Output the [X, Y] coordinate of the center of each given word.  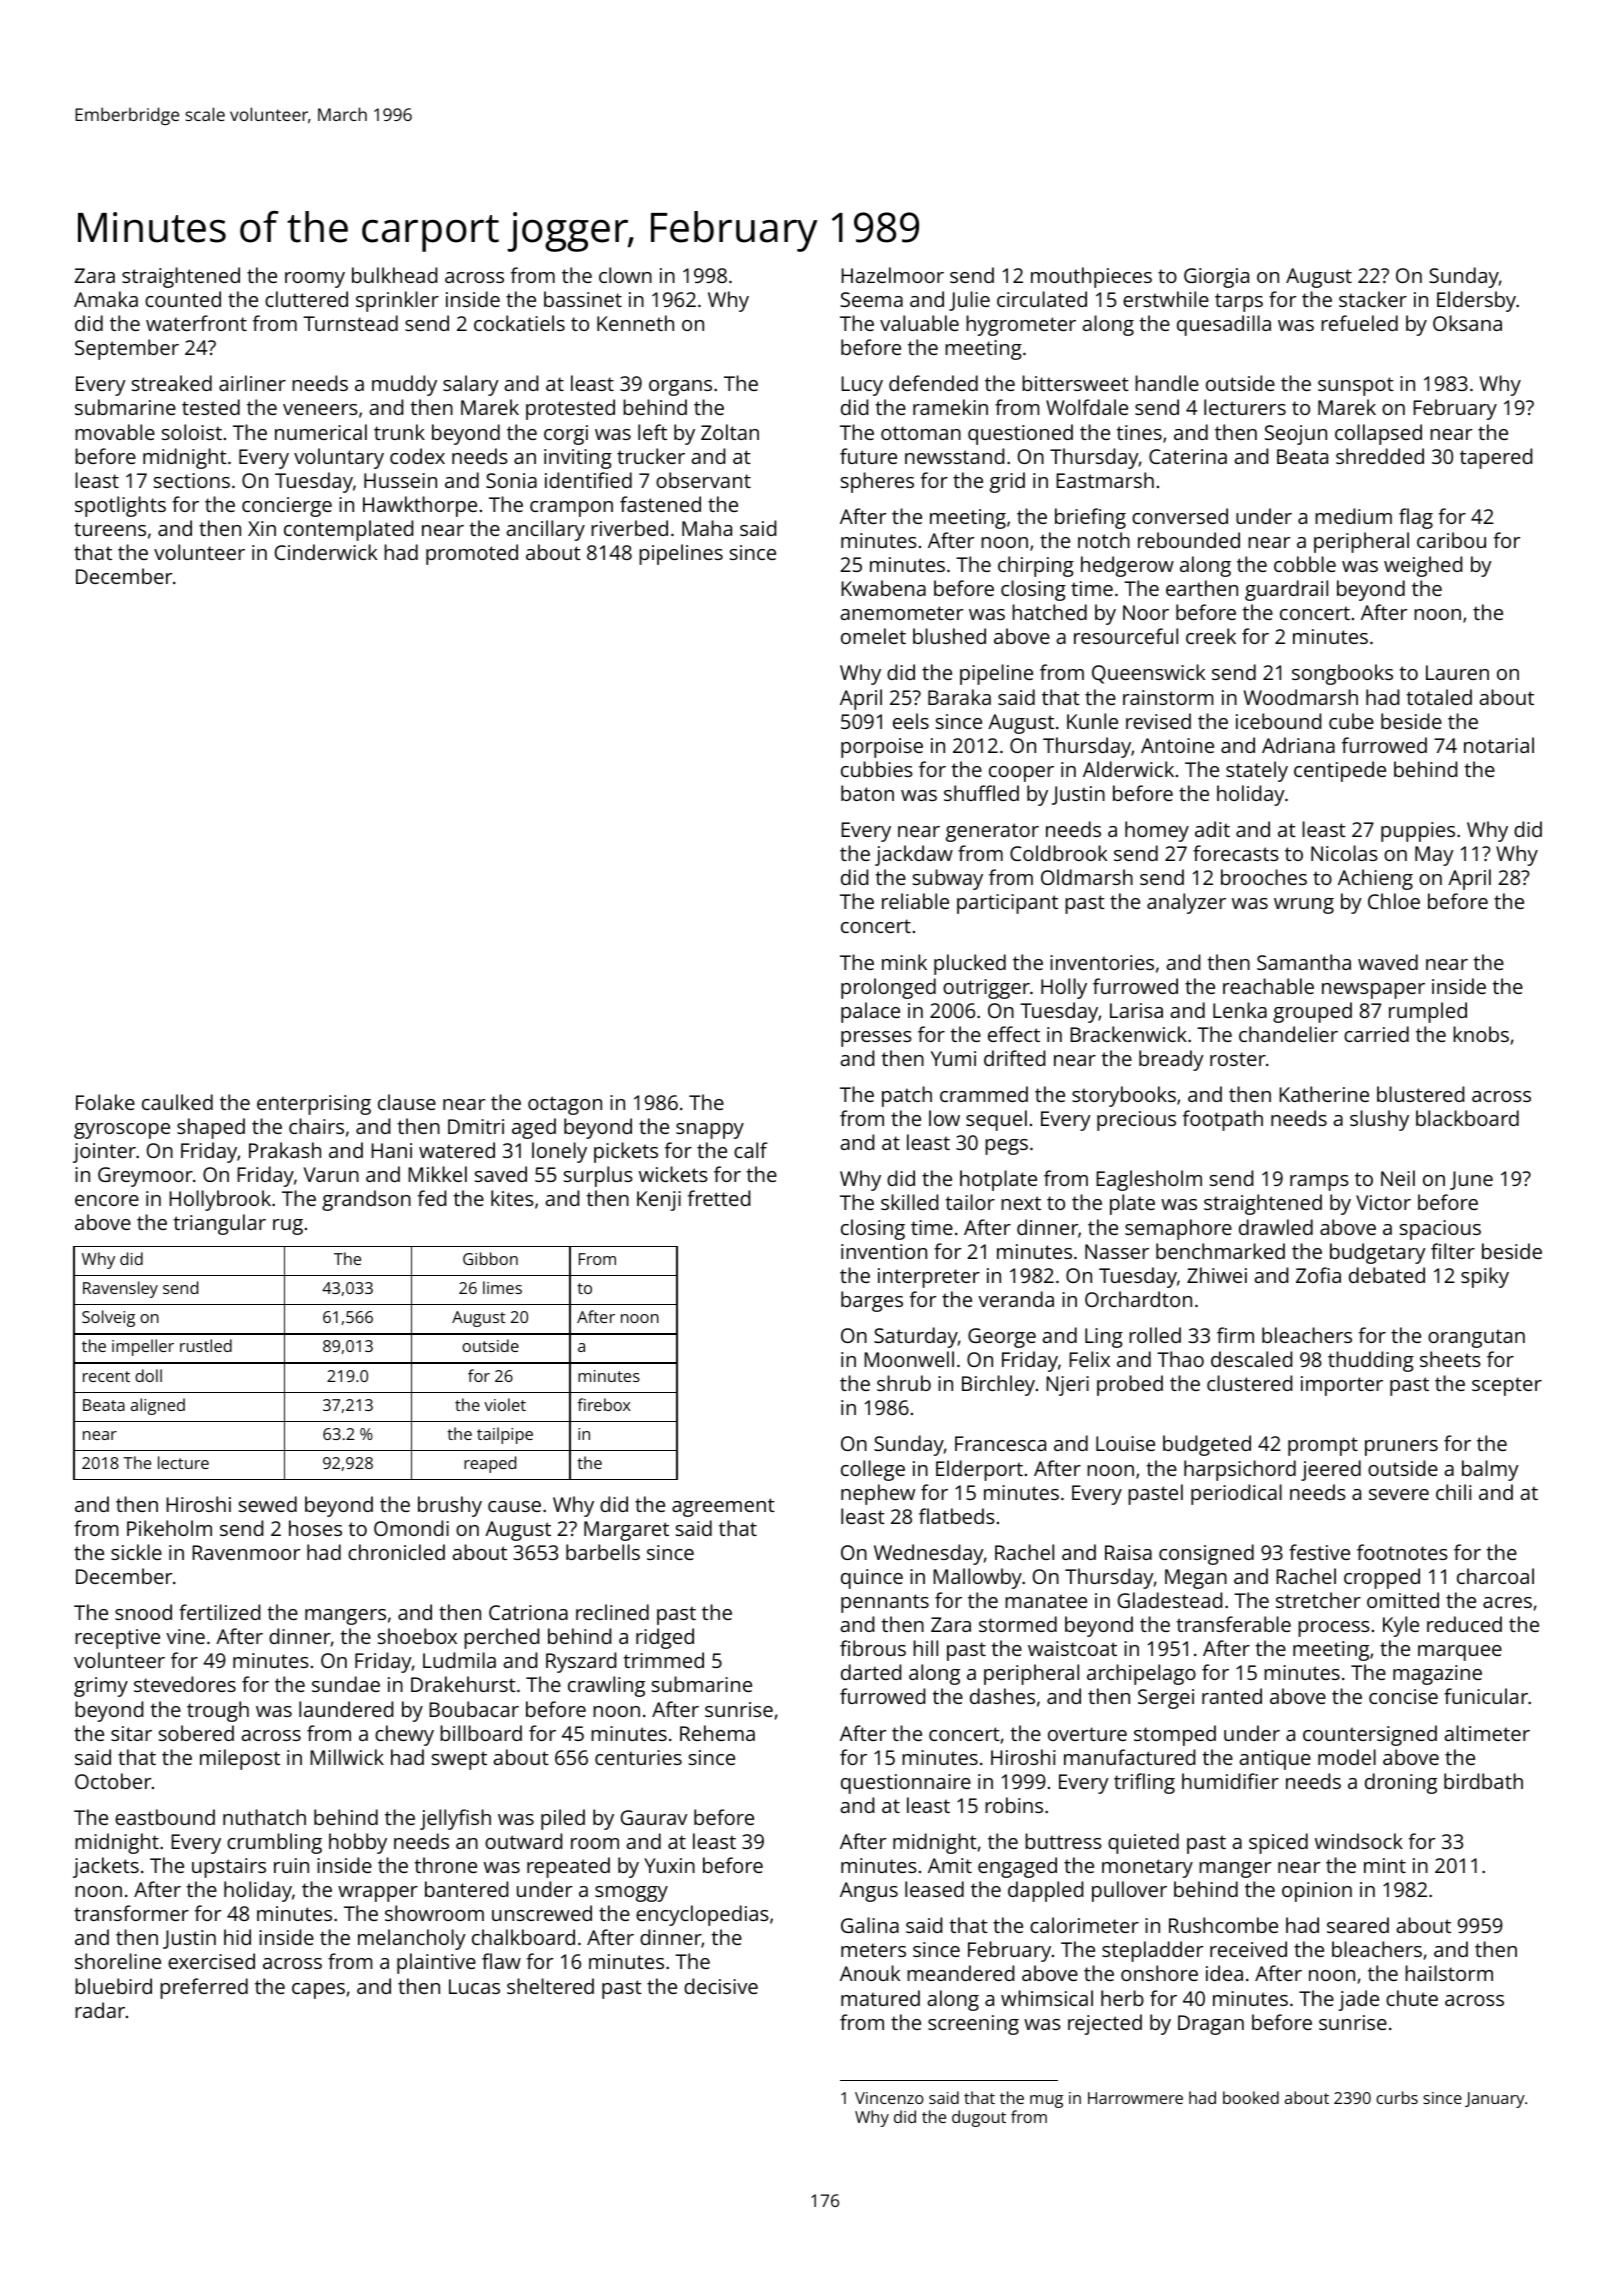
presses [876, 1039]
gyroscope [122, 1131]
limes [502, 1287]
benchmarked [1220, 1251]
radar [100, 2010]
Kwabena [883, 588]
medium [1353, 516]
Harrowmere [1135, 2098]
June [1471, 1180]
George [1002, 1338]
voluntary [339, 458]
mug [1046, 2101]
